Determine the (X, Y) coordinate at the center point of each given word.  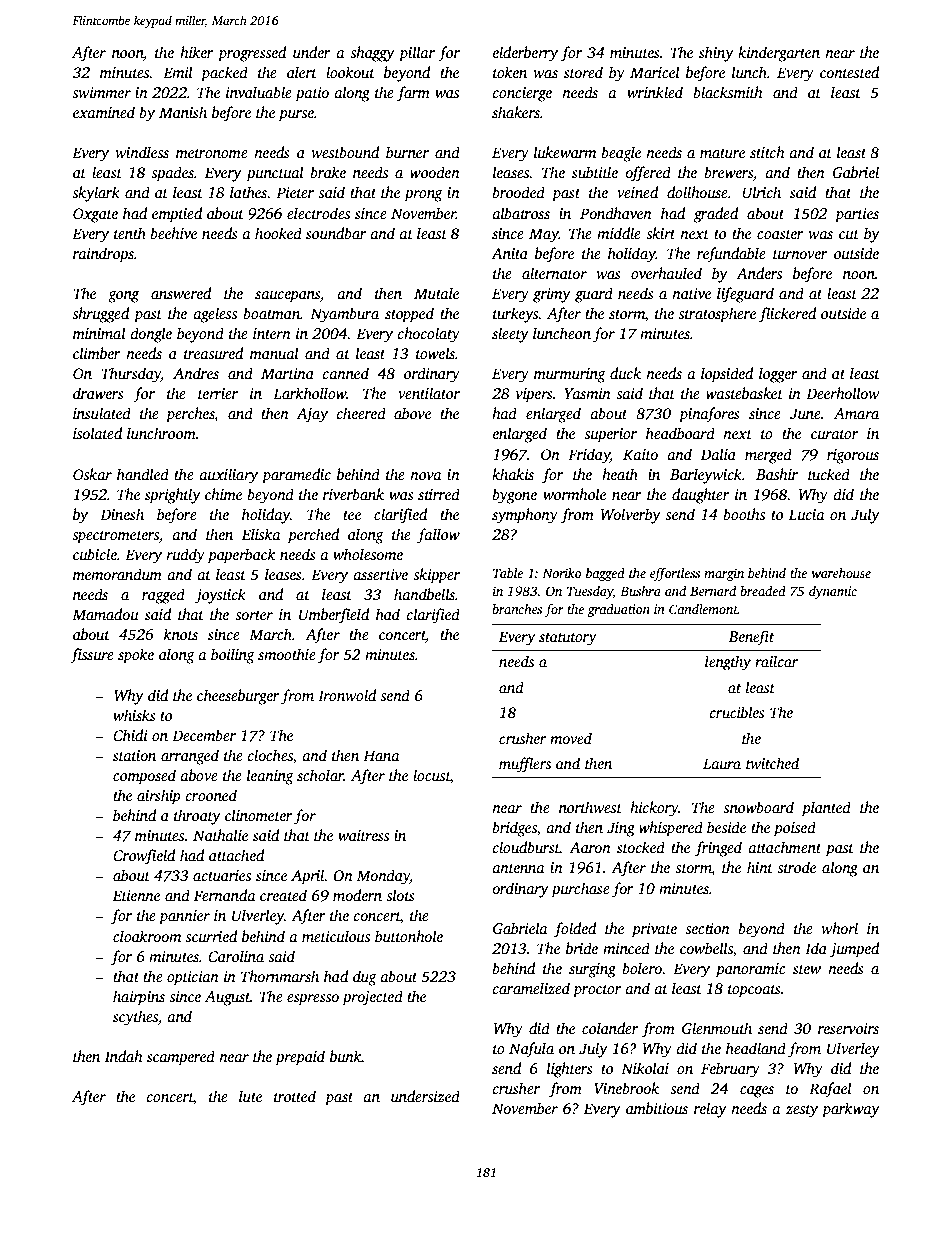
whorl (840, 928)
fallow (438, 536)
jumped (854, 950)
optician (193, 978)
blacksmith (728, 92)
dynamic (833, 592)
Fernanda (225, 895)
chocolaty (428, 335)
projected (372, 998)
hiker (197, 52)
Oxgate (95, 215)
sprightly (173, 496)
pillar (417, 54)
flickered (787, 315)
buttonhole (409, 936)
